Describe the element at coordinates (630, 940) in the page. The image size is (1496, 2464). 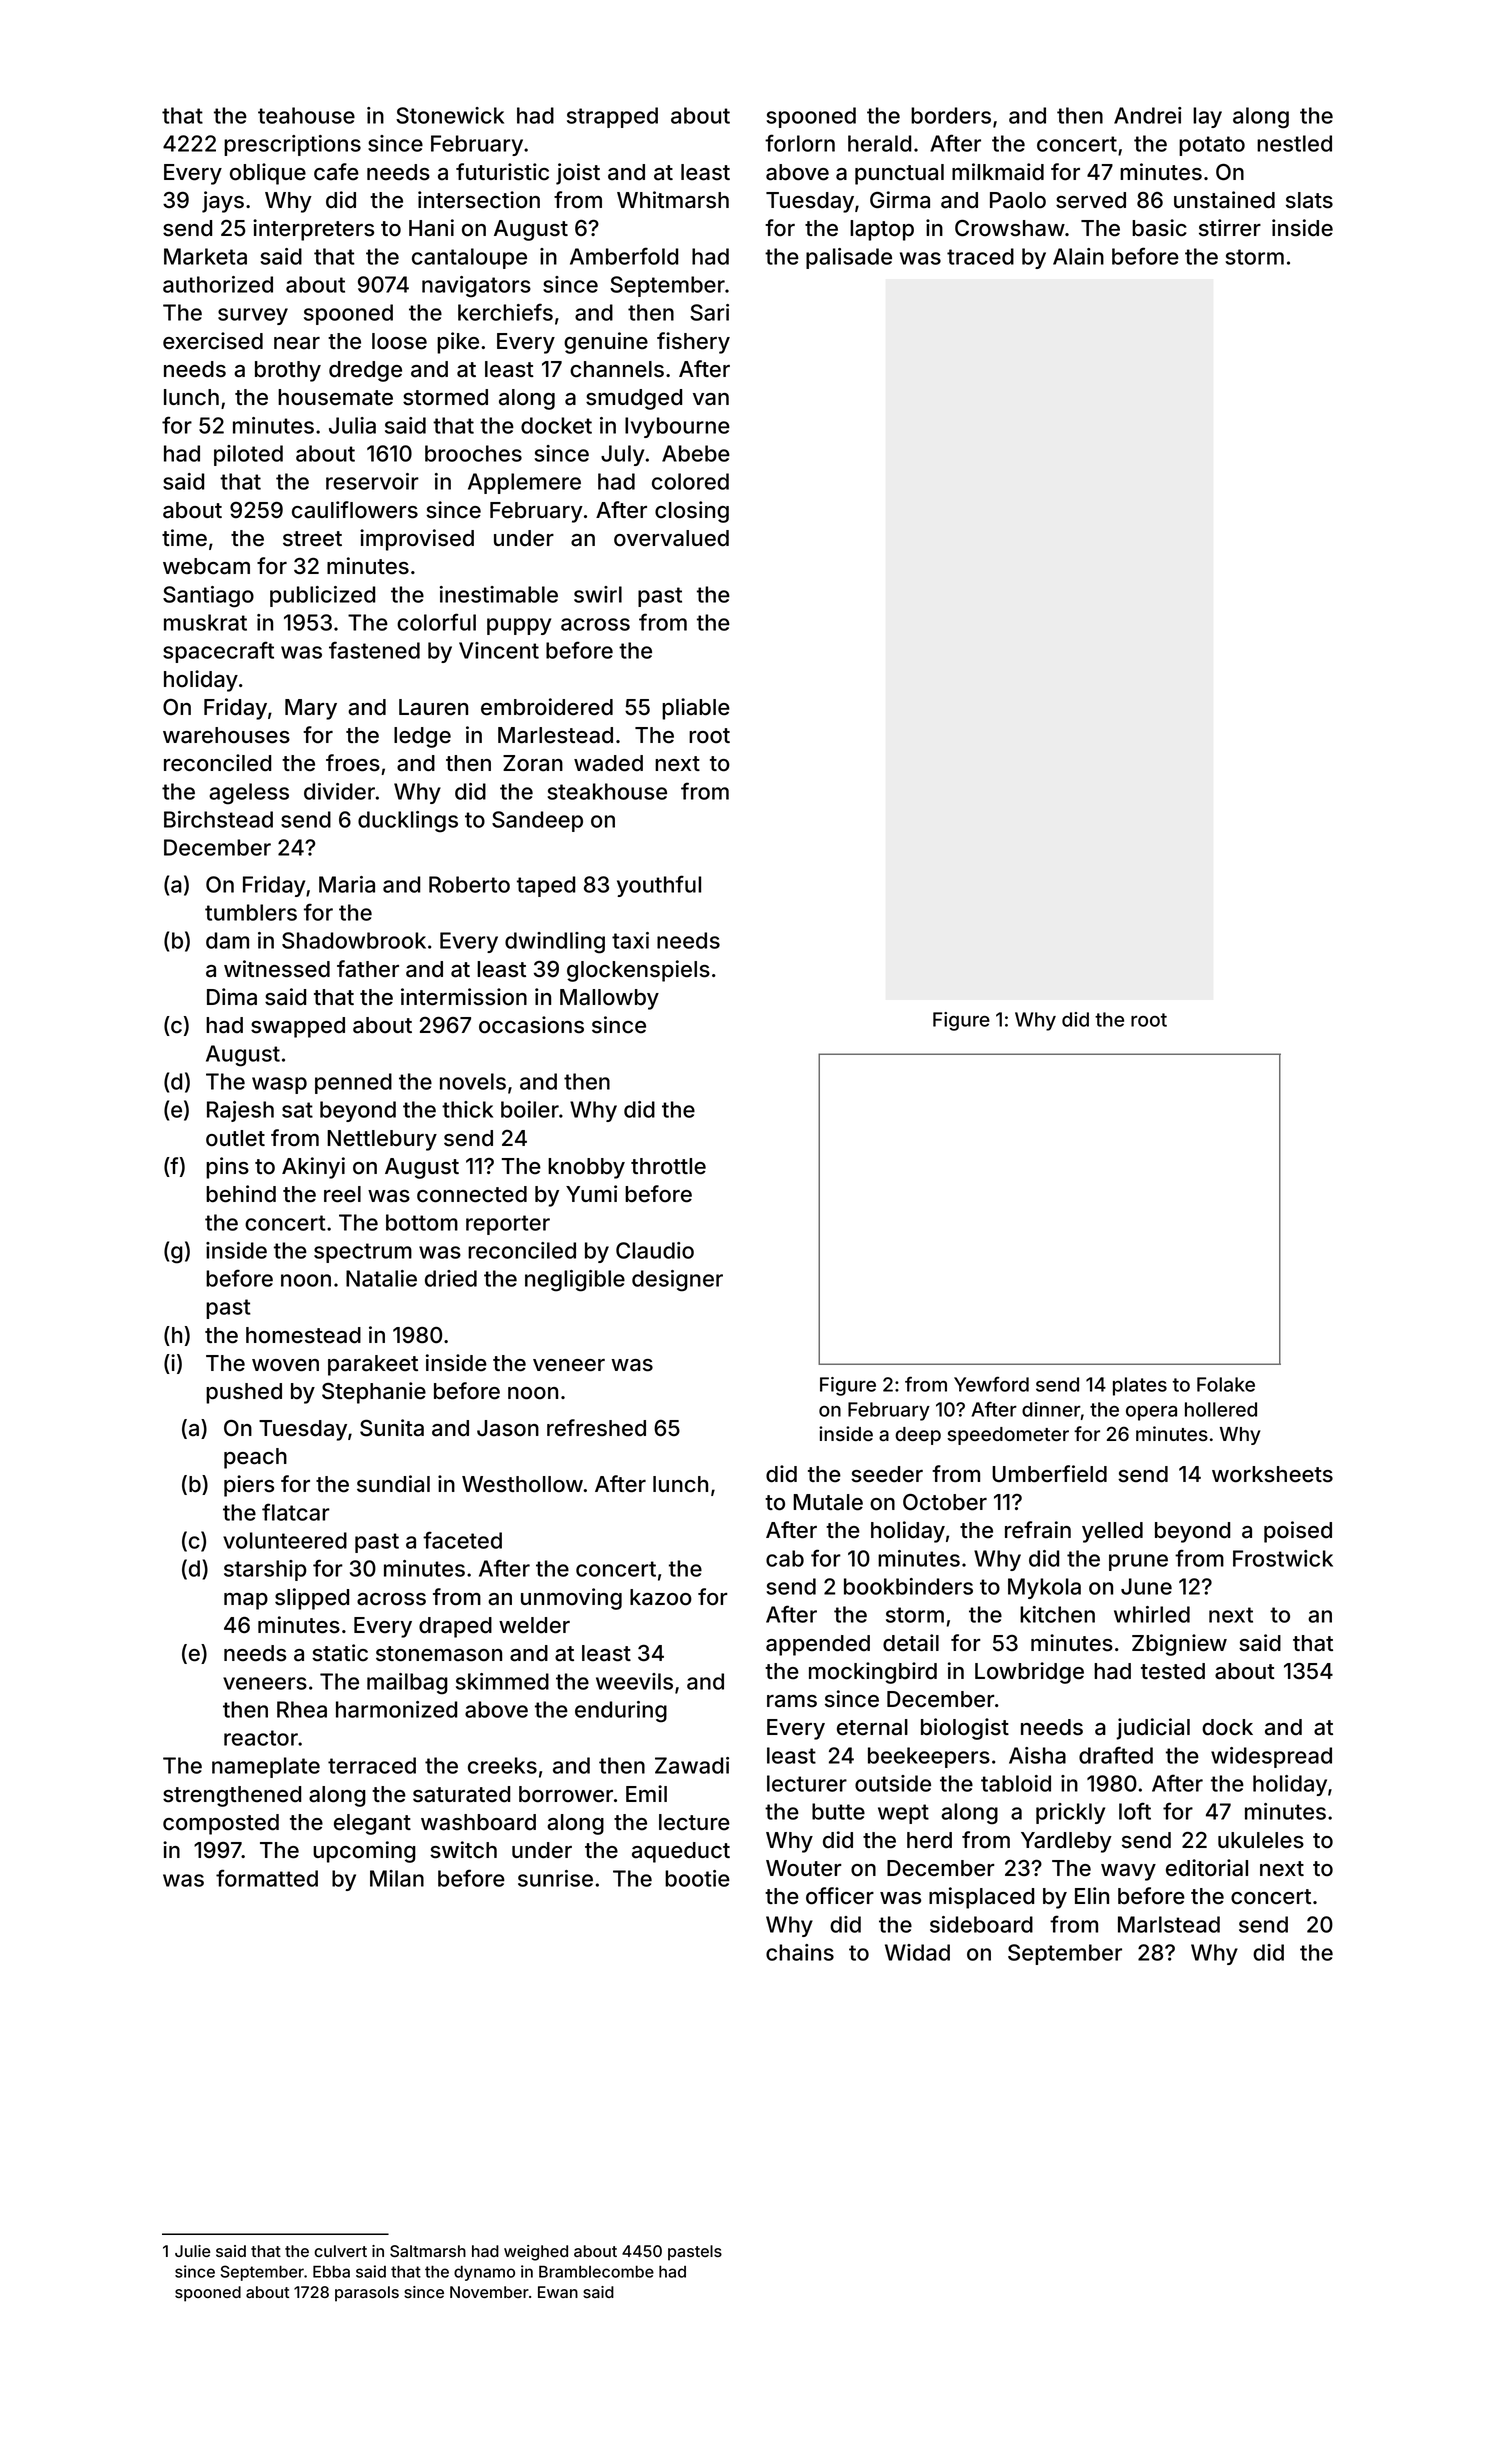
I see `taxi` at that location.
